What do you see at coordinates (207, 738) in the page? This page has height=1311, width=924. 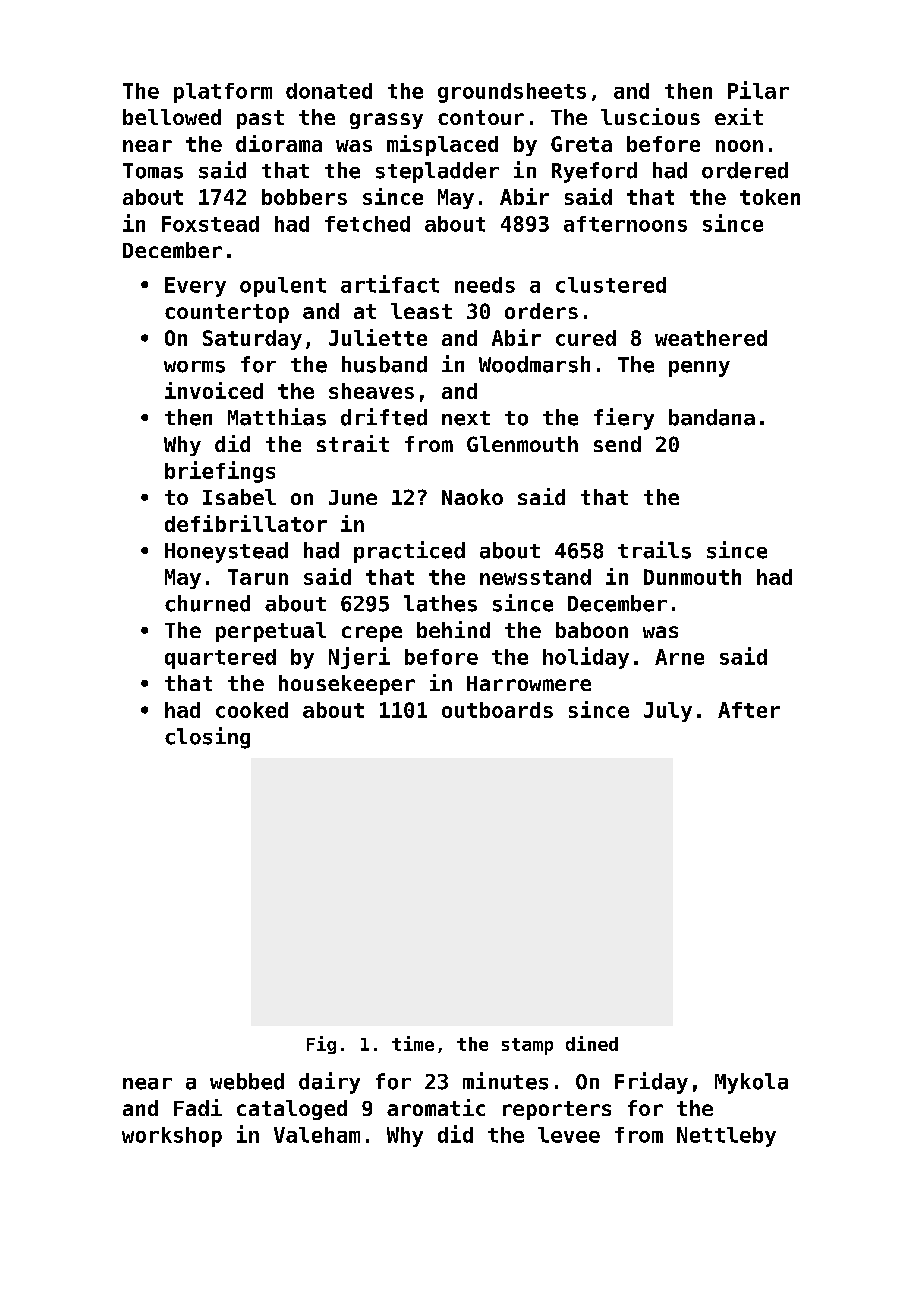 I see `closing` at bounding box center [207, 738].
